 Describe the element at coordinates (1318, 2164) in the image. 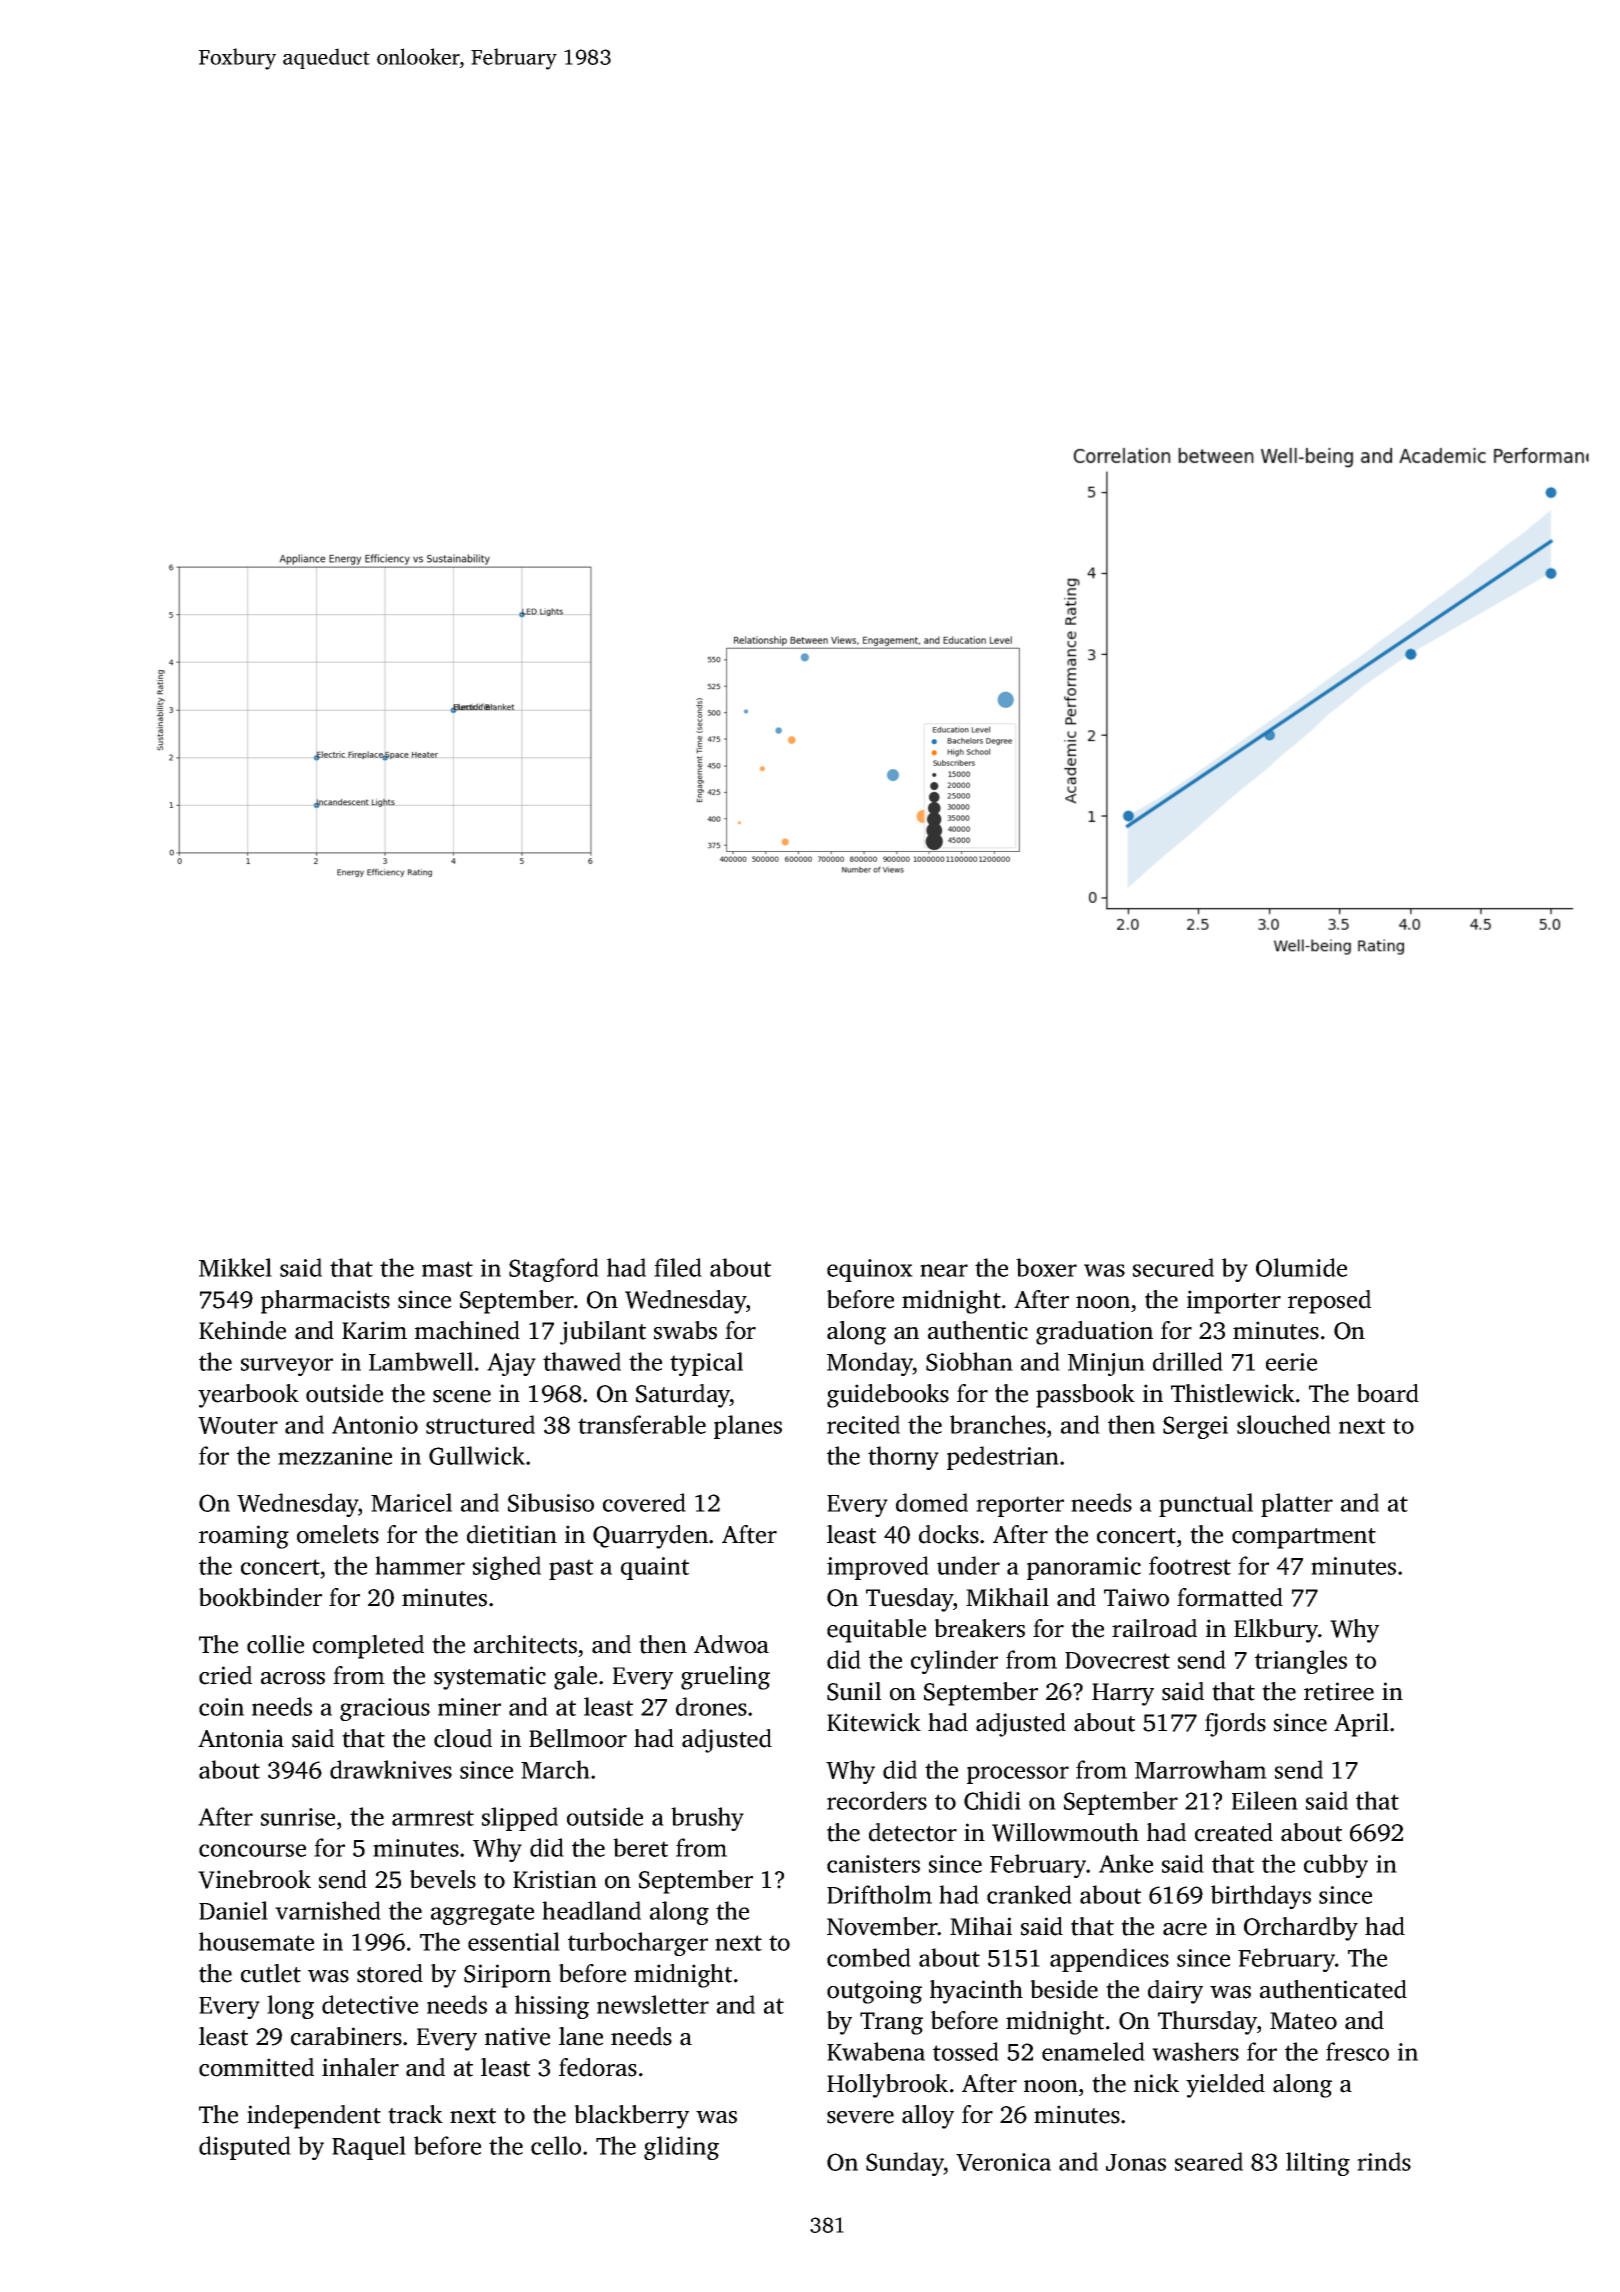

I see `lilting` at that location.
